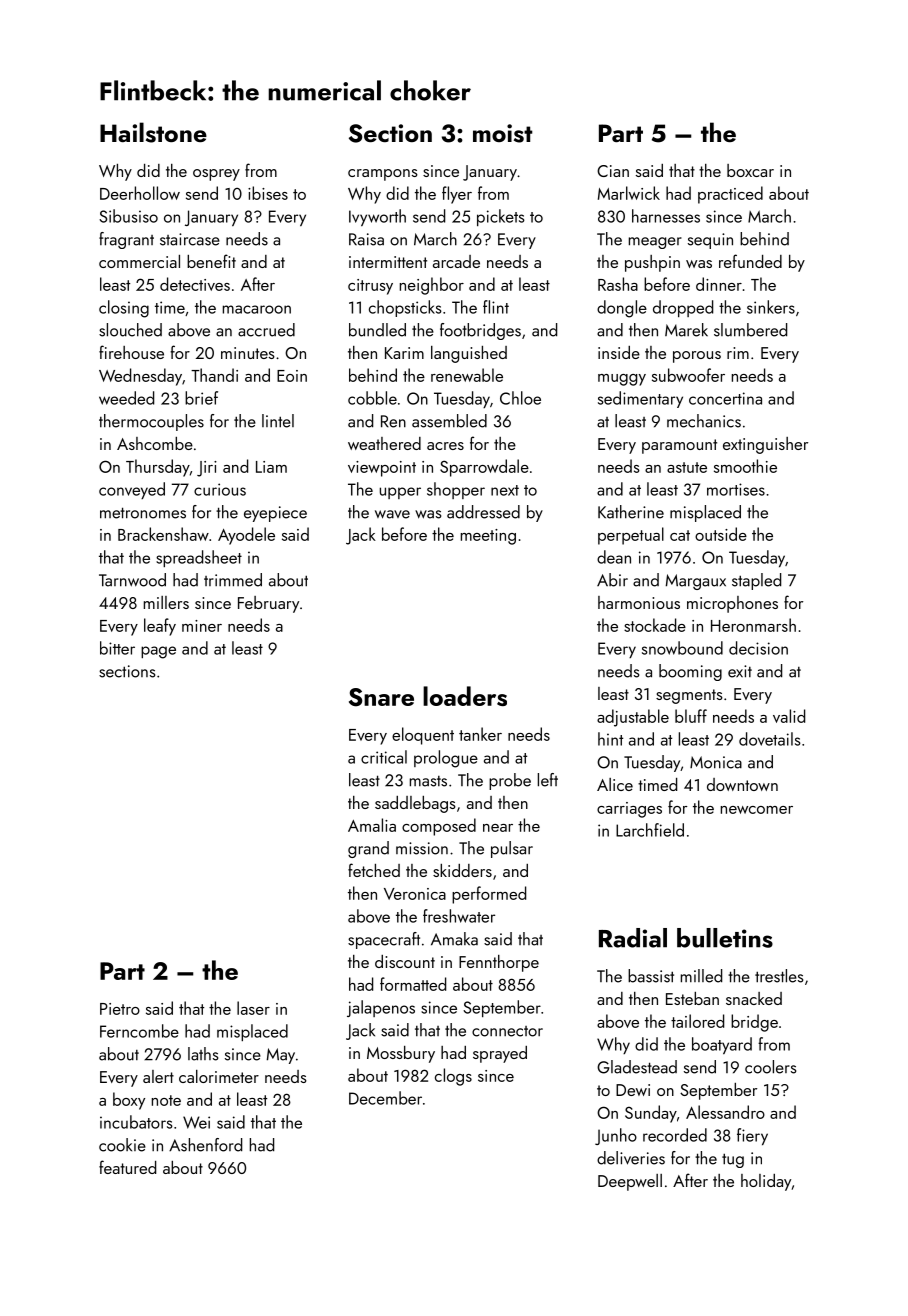 The width and height of the screenshot is (908, 1316). I want to click on featured, so click(127, 1167).
